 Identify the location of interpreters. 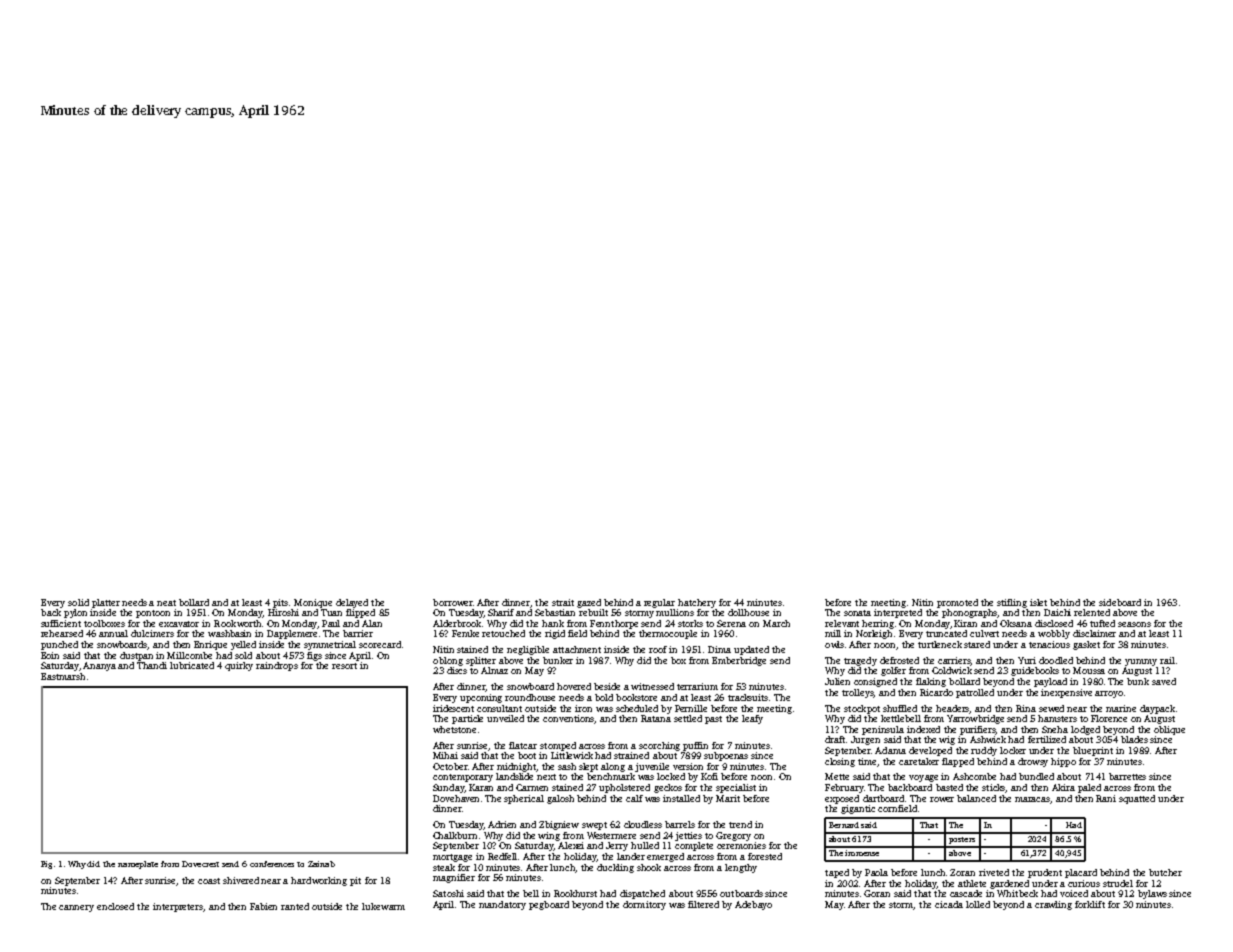
(178, 907).
